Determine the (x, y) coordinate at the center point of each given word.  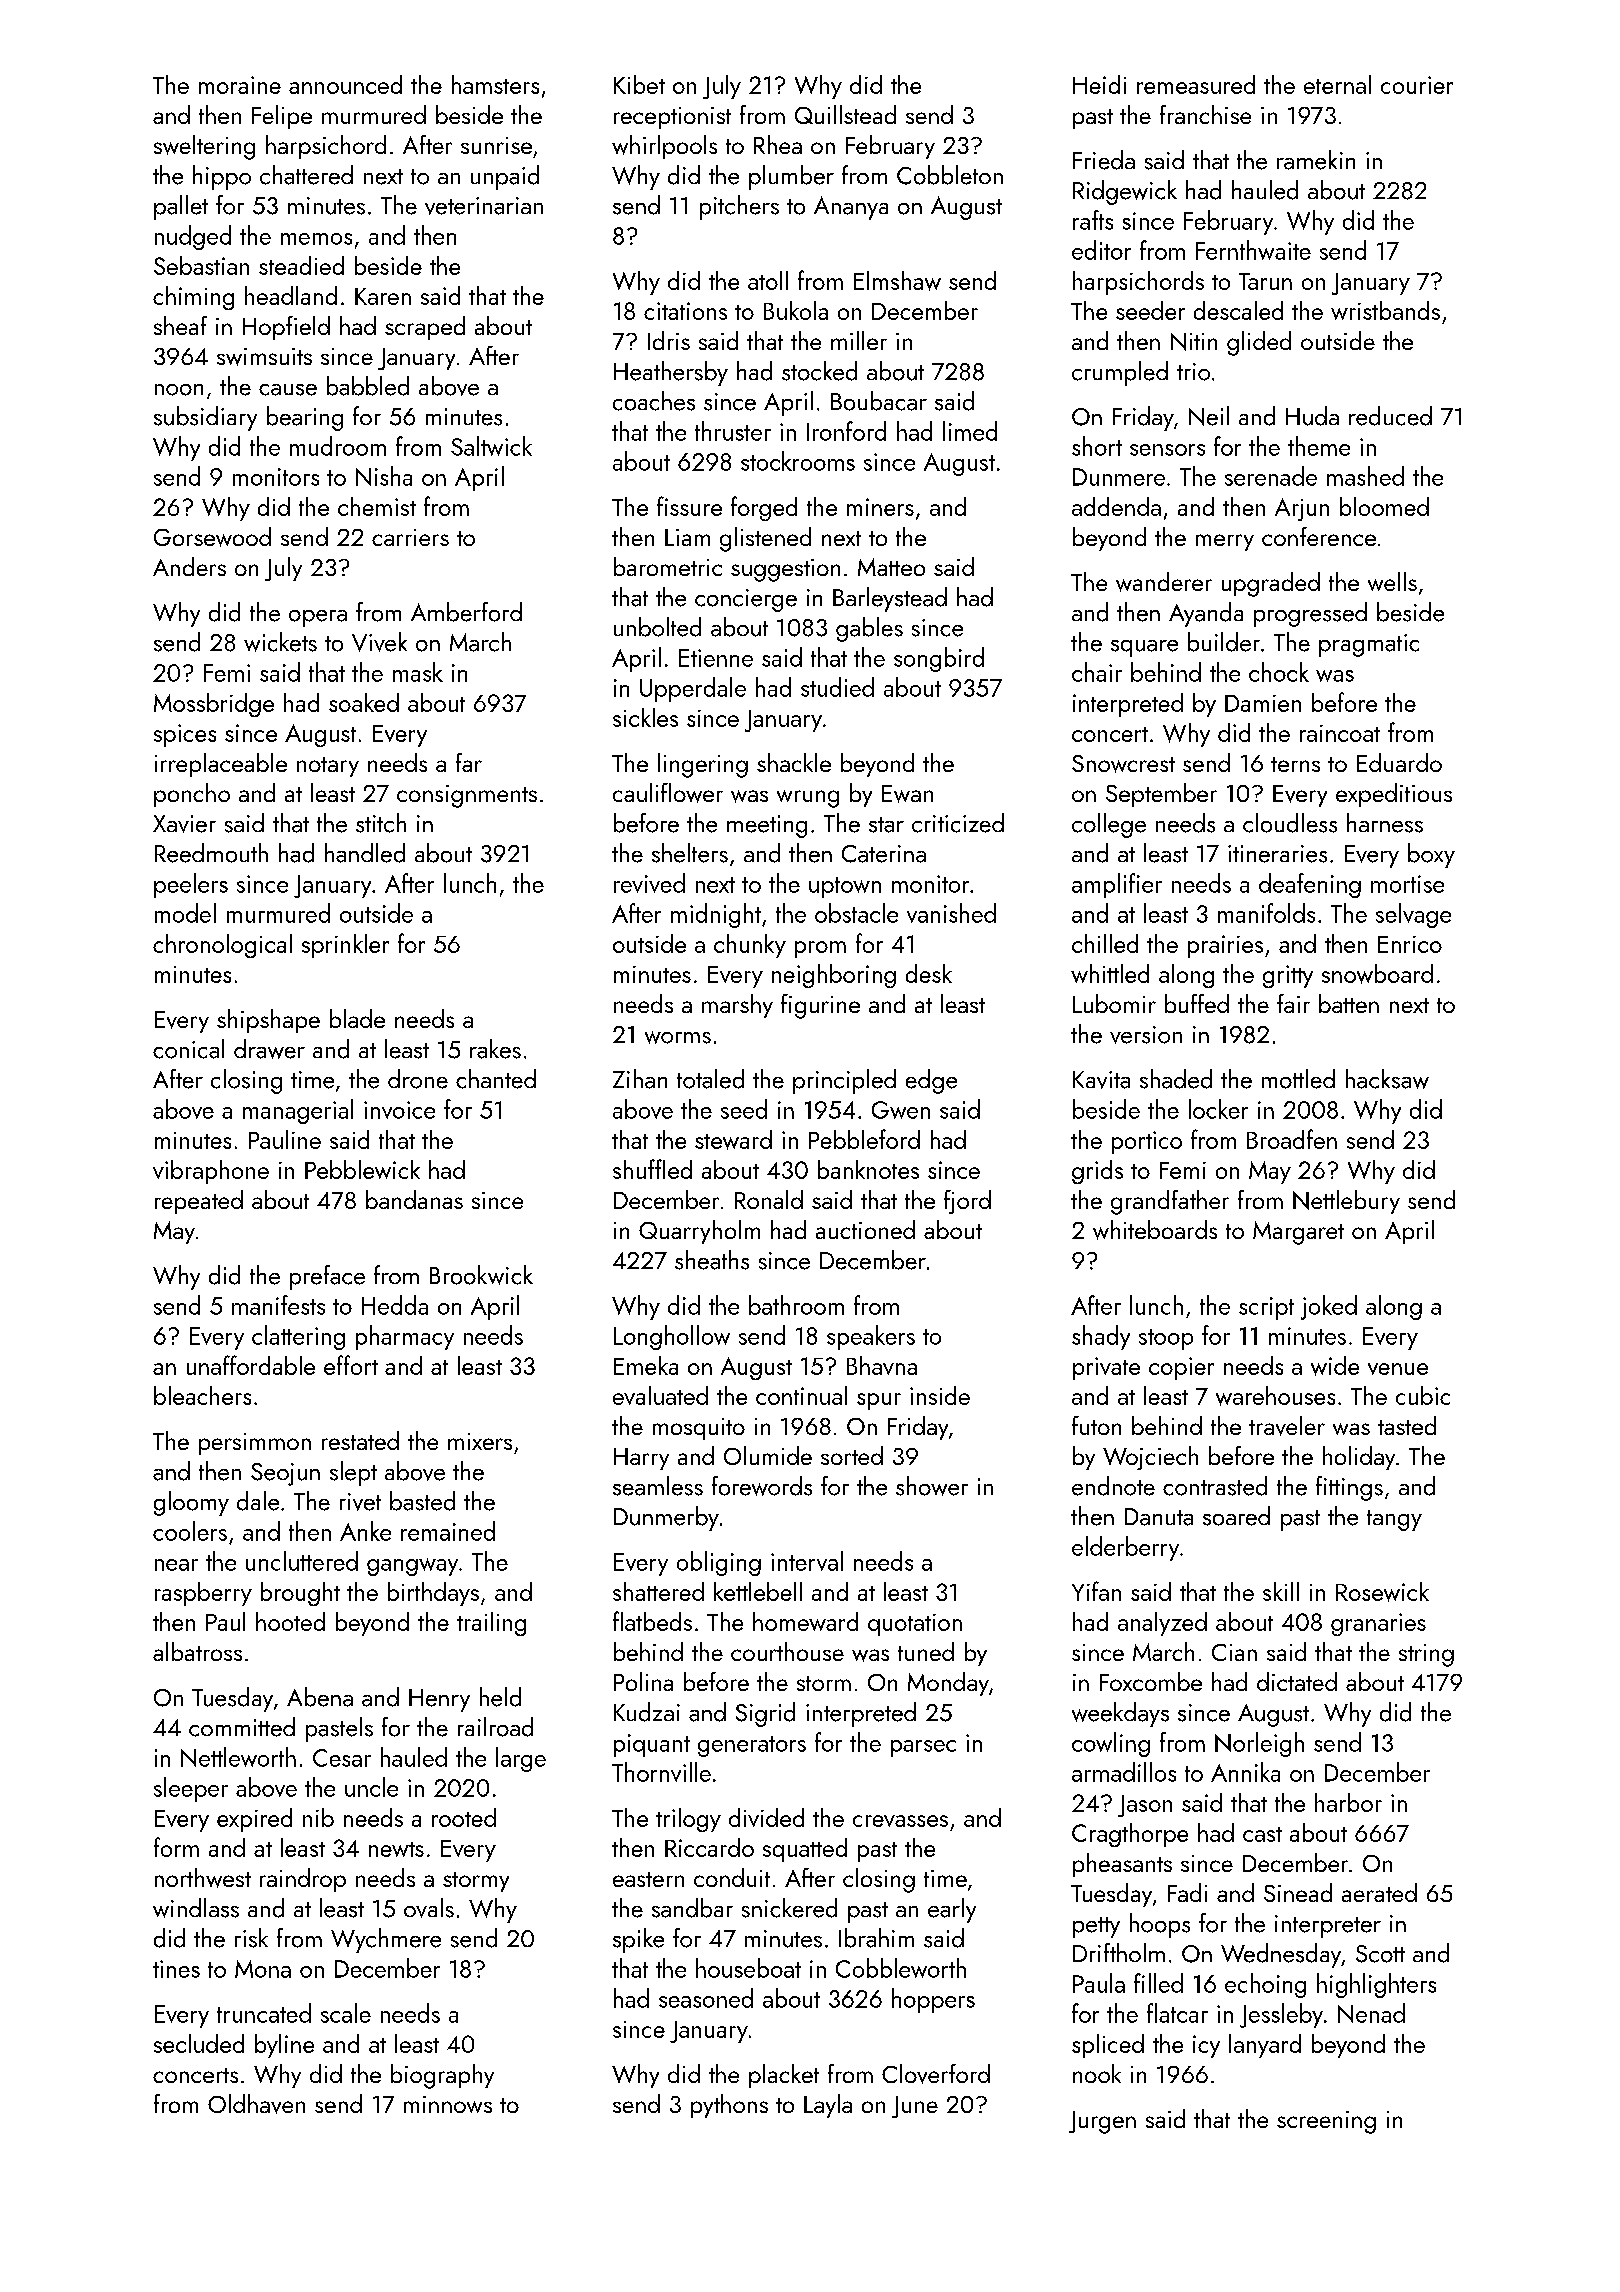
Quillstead (845, 114)
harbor (1348, 1802)
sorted (852, 1455)
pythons (729, 2106)
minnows (448, 2104)
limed (970, 431)
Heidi (1099, 84)
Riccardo (709, 1847)
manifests (278, 1305)
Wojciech (1150, 1458)
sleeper (191, 1789)
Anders (189, 566)
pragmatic (1369, 645)
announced (345, 84)
